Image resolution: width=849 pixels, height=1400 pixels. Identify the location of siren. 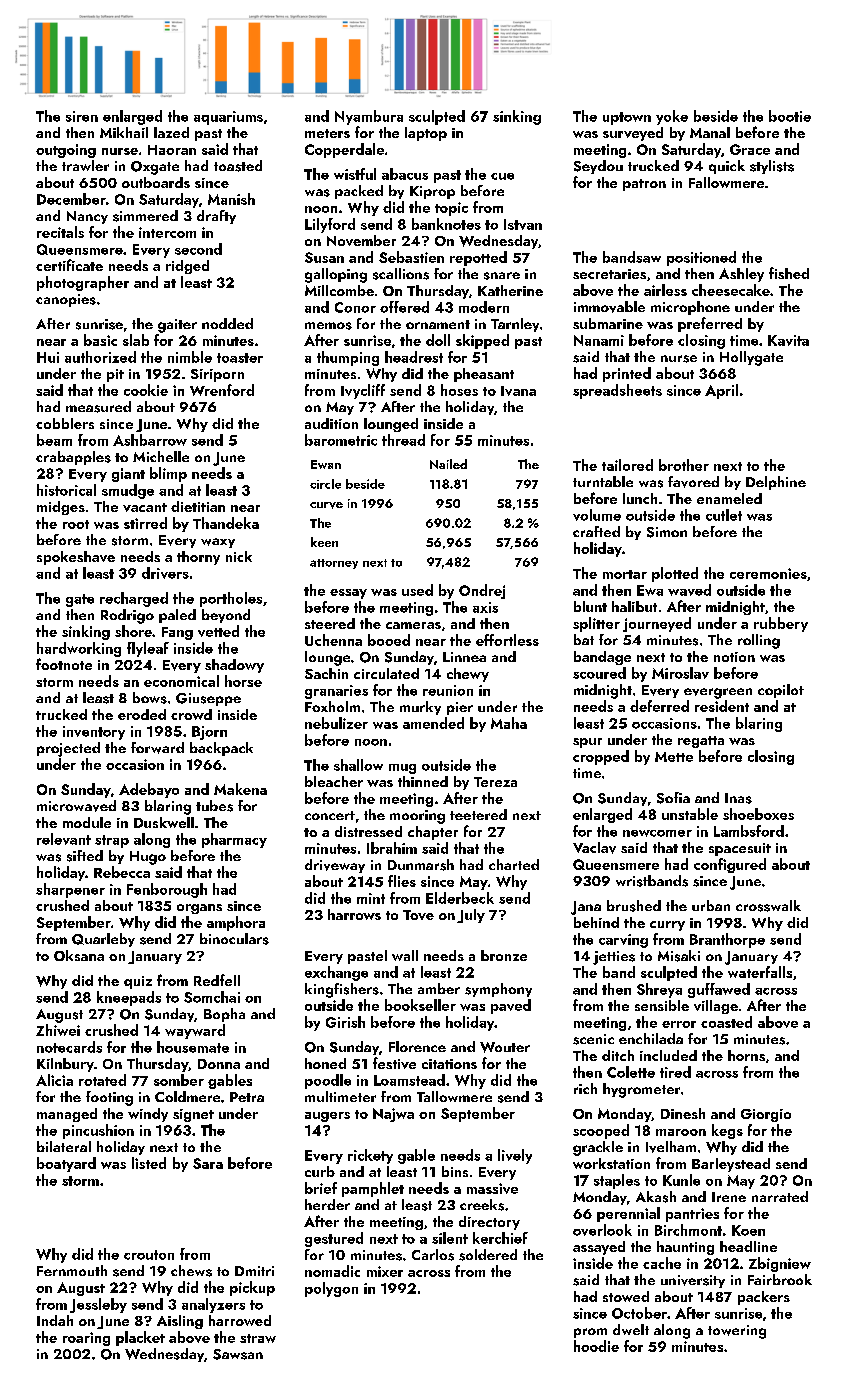
(82, 116).
